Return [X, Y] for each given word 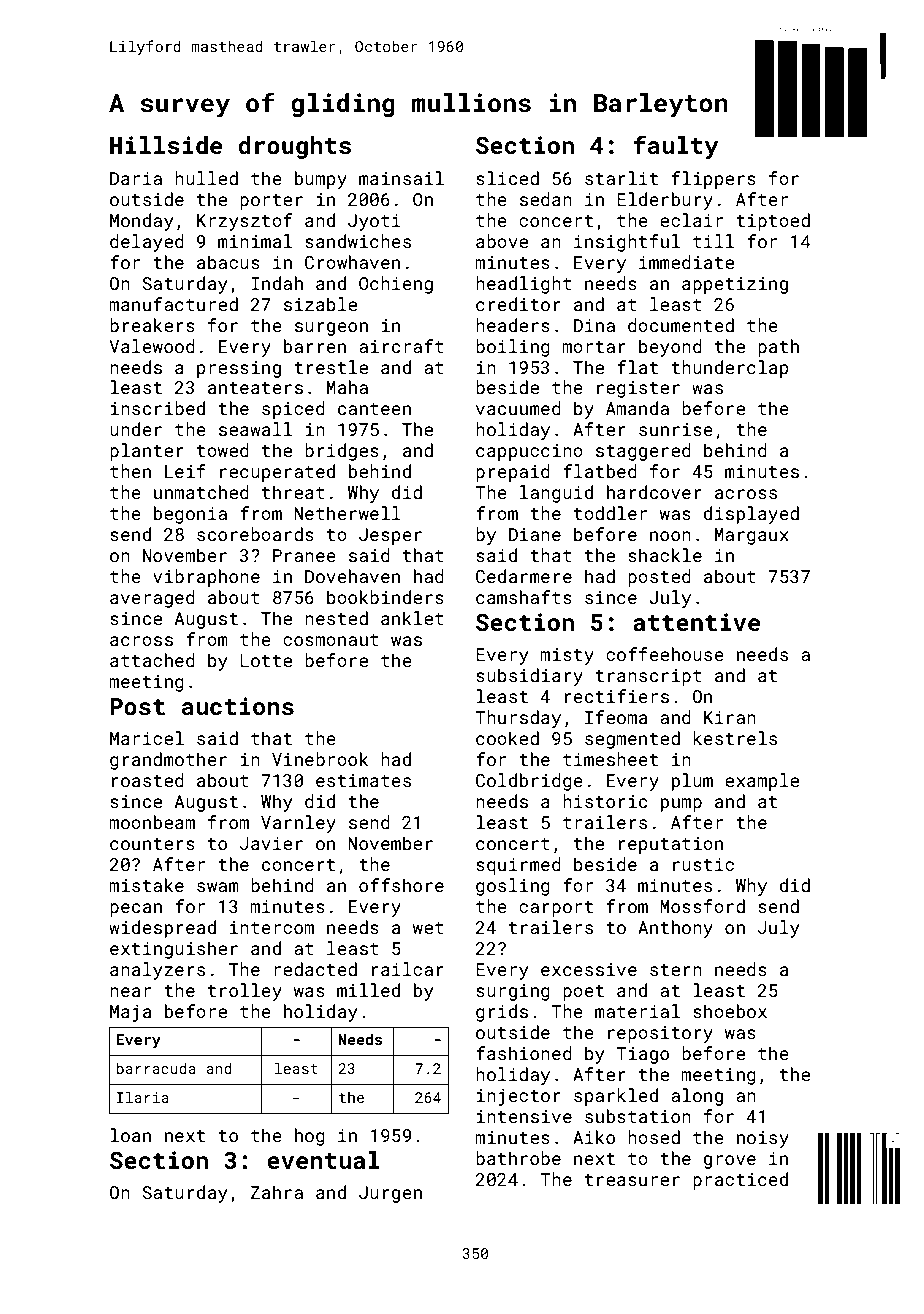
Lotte [266, 660]
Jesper [390, 536]
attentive [696, 622]
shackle [665, 555]
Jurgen [390, 1194]
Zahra [277, 1192]
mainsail [401, 178]
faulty [675, 147]
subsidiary [529, 677]
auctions [238, 706]
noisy [763, 1139]
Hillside [166, 145]
